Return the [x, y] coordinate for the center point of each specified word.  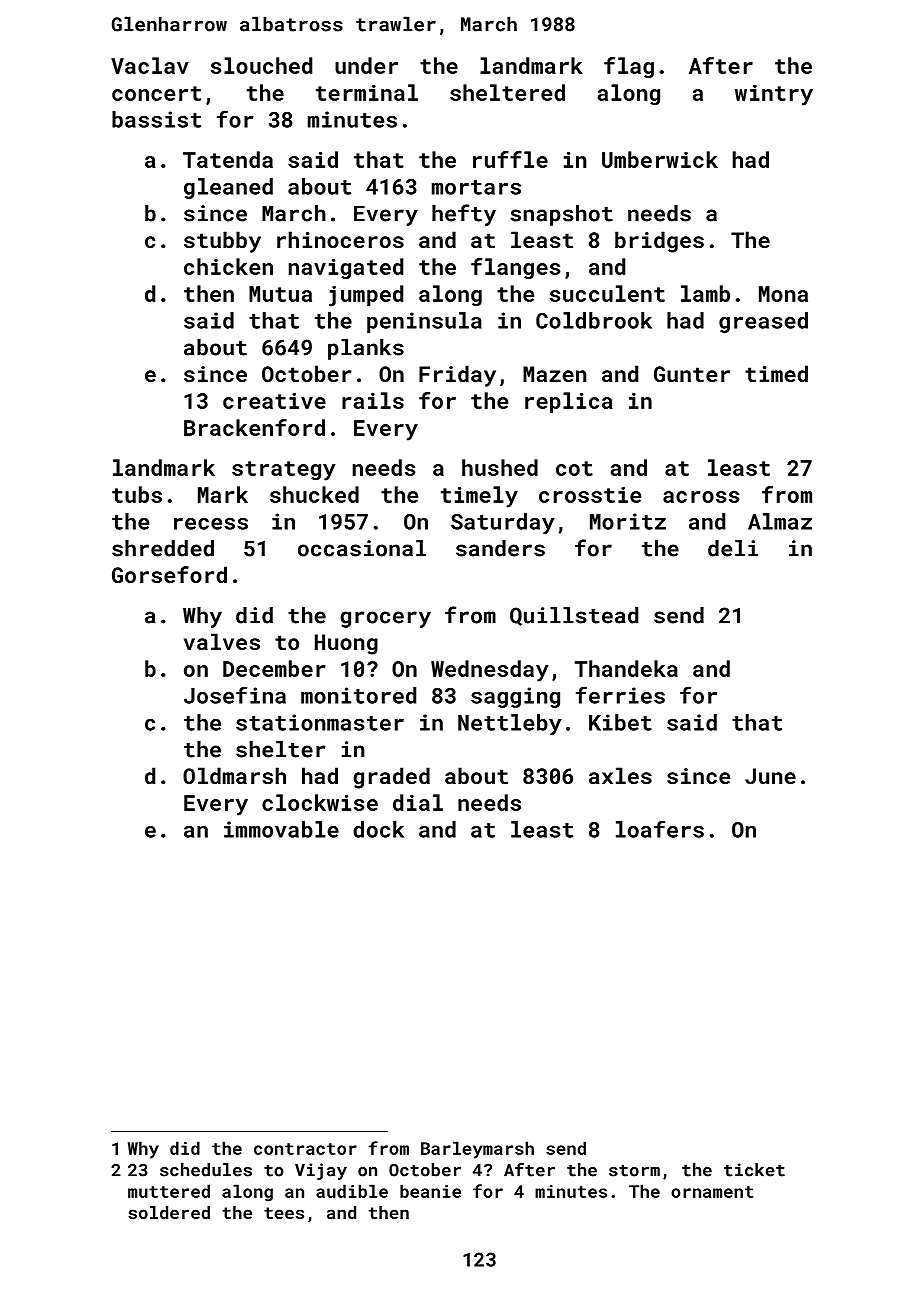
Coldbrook [594, 320]
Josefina [235, 695]
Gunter [692, 374]
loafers [660, 829]
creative [274, 401]
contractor [305, 1149]
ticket [754, 1170]
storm [634, 1171]
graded [391, 778]
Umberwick [660, 159]
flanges [515, 269]
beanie [430, 1191]
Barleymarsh [477, 1150]
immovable [281, 829]
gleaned [228, 188]
